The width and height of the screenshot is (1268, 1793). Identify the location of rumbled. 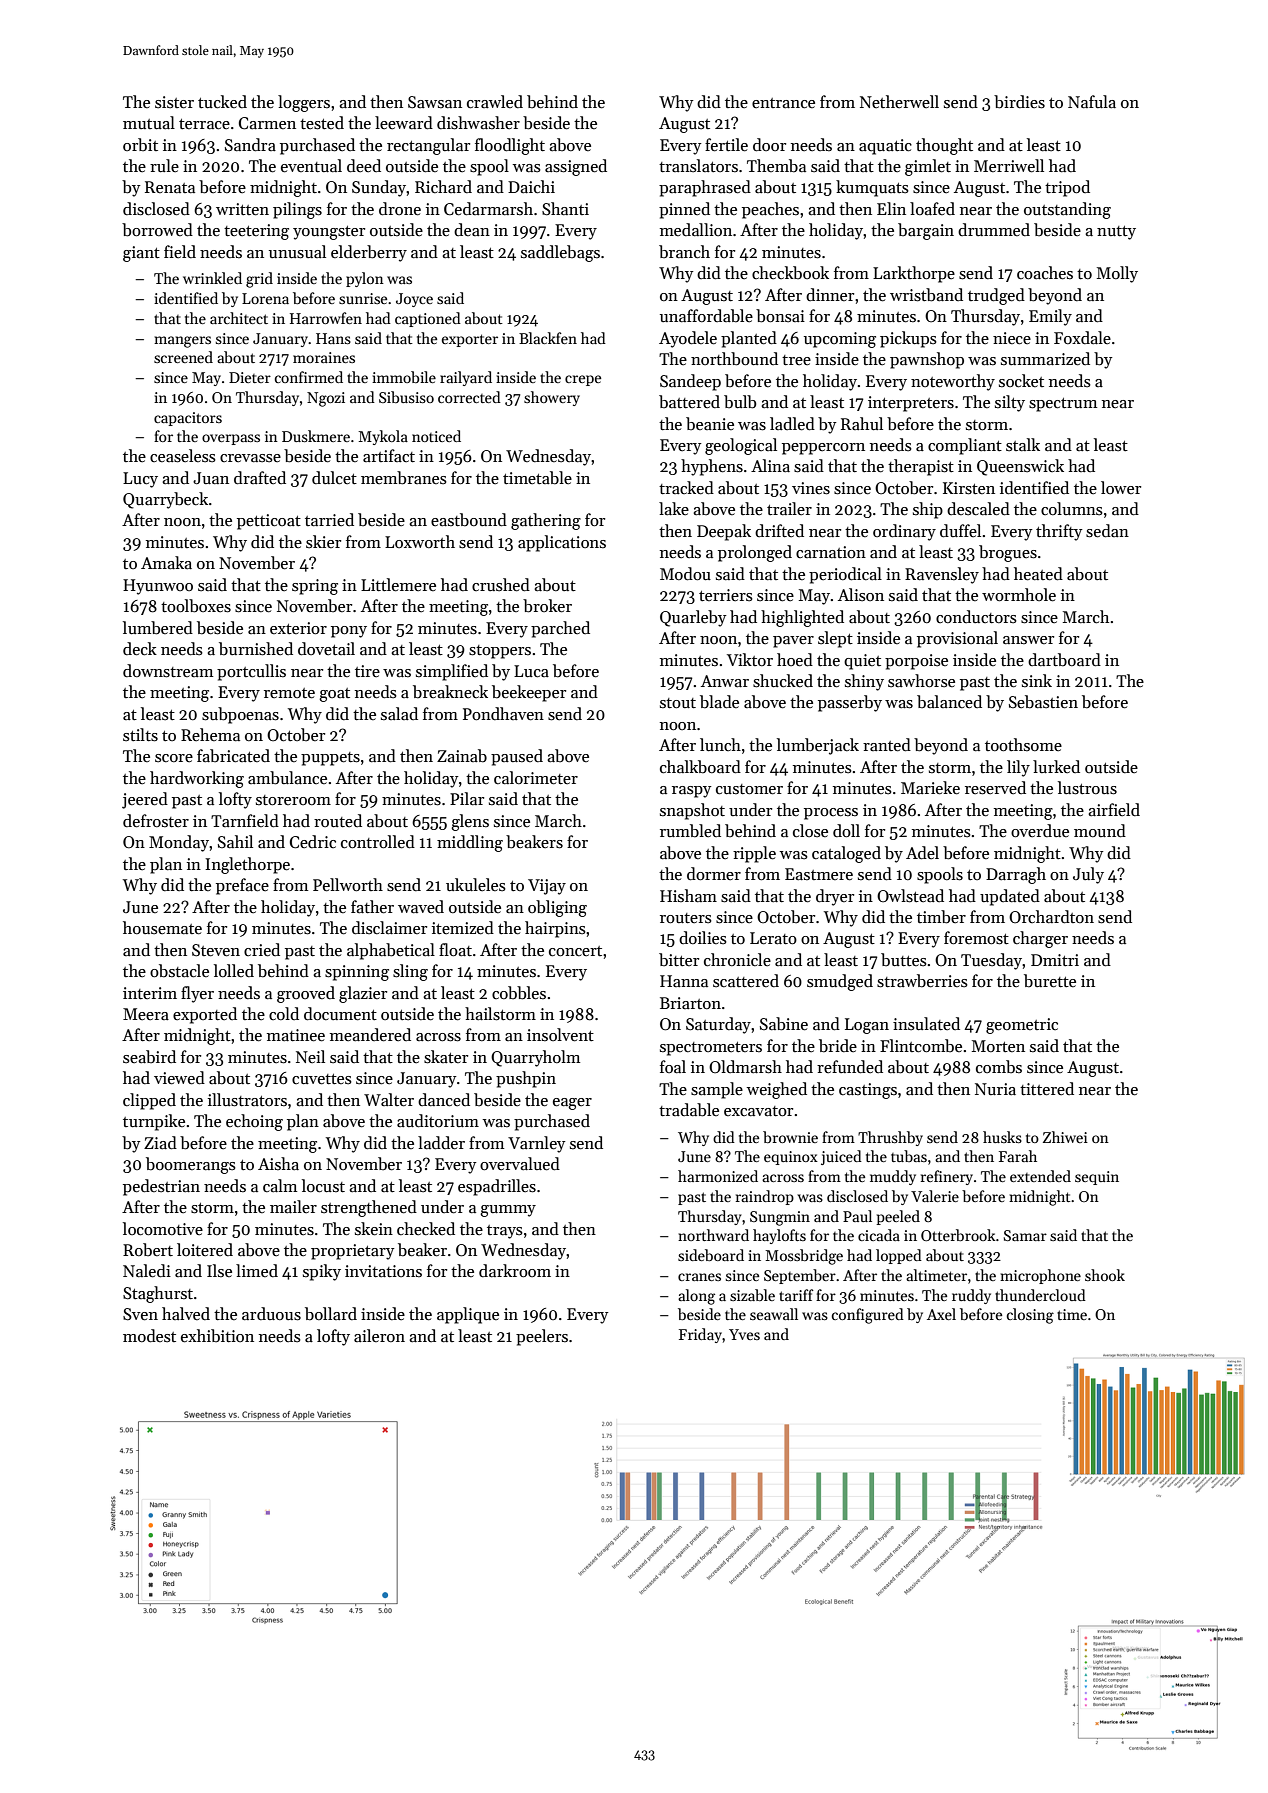
(690, 831).
